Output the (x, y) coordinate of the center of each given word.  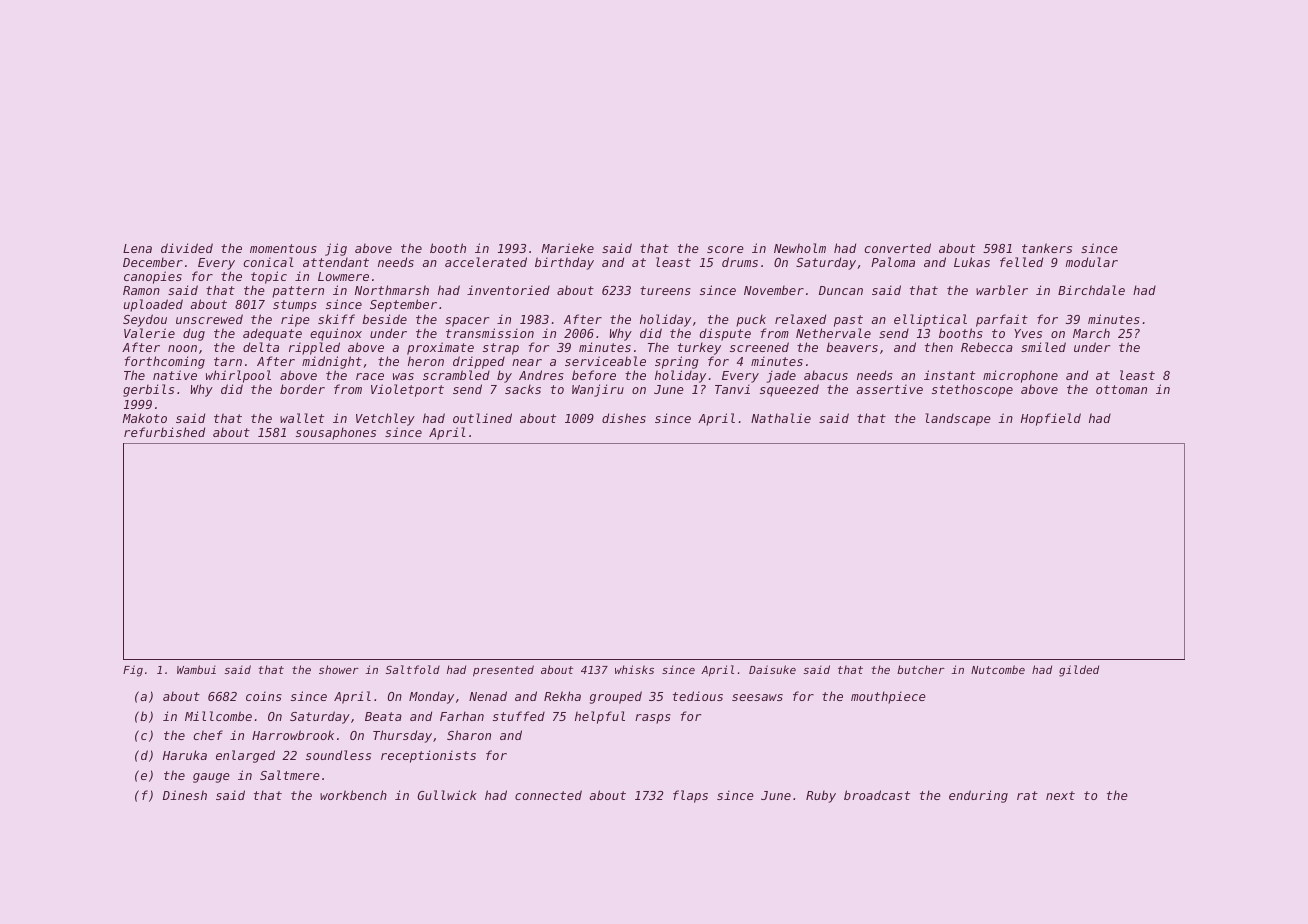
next (1060, 795)
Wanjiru (598, 390)
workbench (353, 795)
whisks (634, 669)
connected (548, 795)
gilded (1079, 671)
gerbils (148, 390)
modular (1092, 262)
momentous (283, 248)
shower (339, 669)
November (774, 290)
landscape (958, 419)
